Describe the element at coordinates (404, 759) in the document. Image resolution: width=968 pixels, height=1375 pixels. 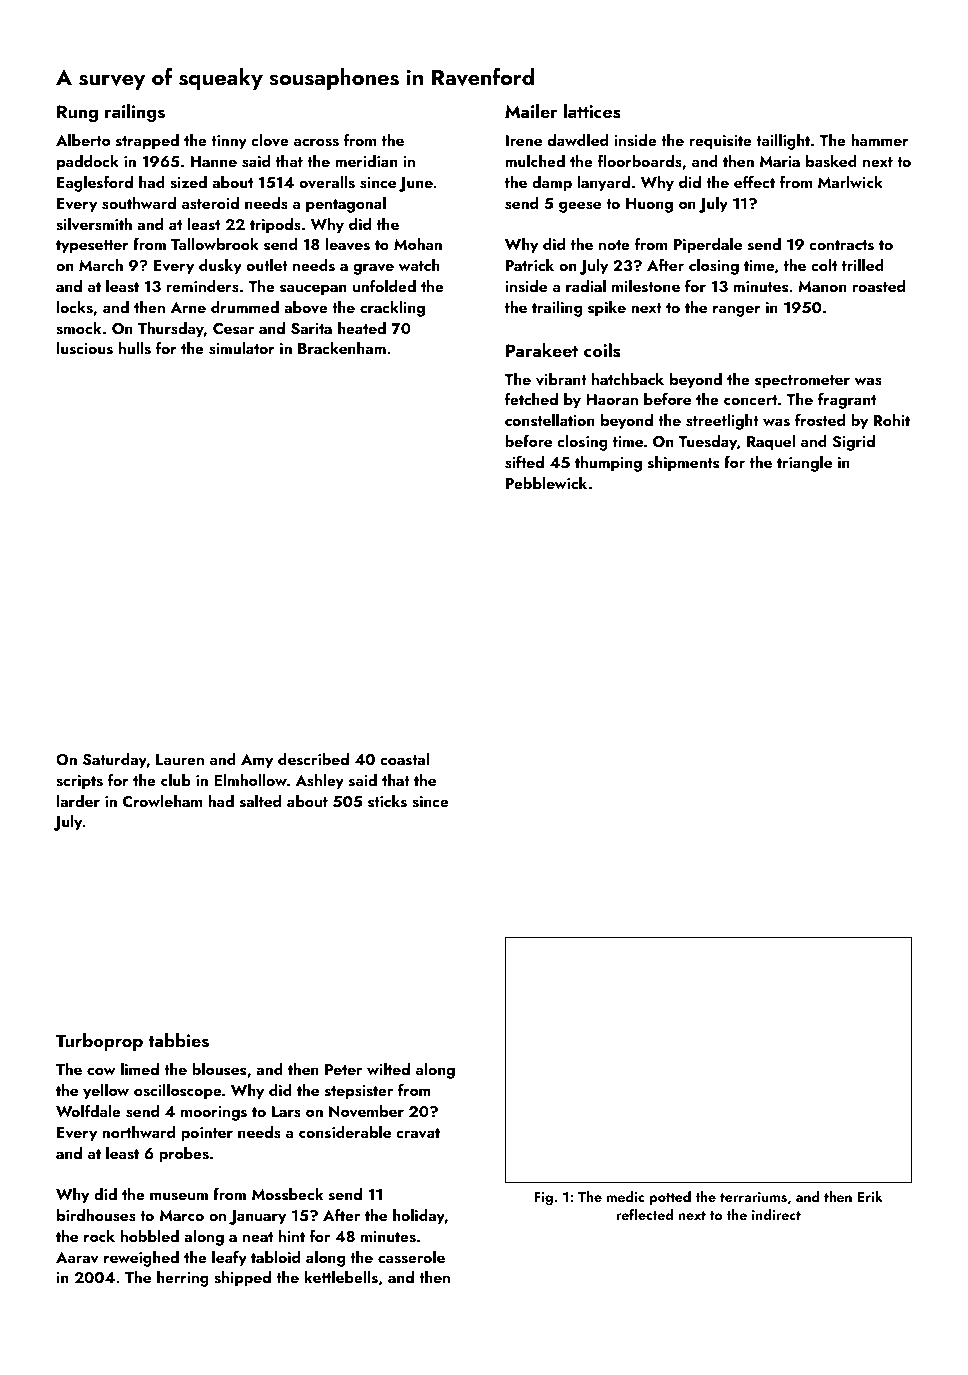
I see `coastal` at that location.
